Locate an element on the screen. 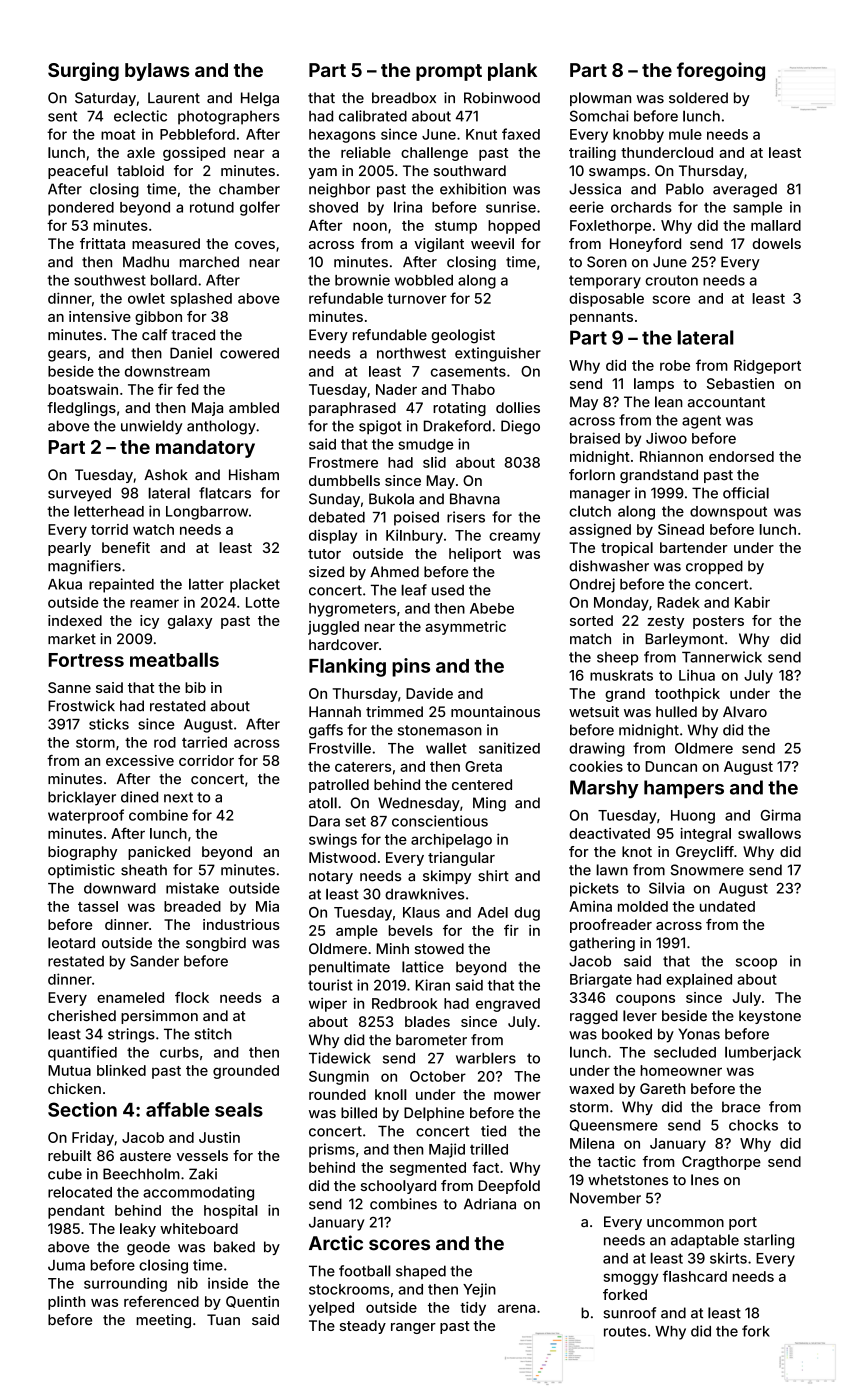 The image size is (849, 1400). posters is located at coordinates (718, 622).
